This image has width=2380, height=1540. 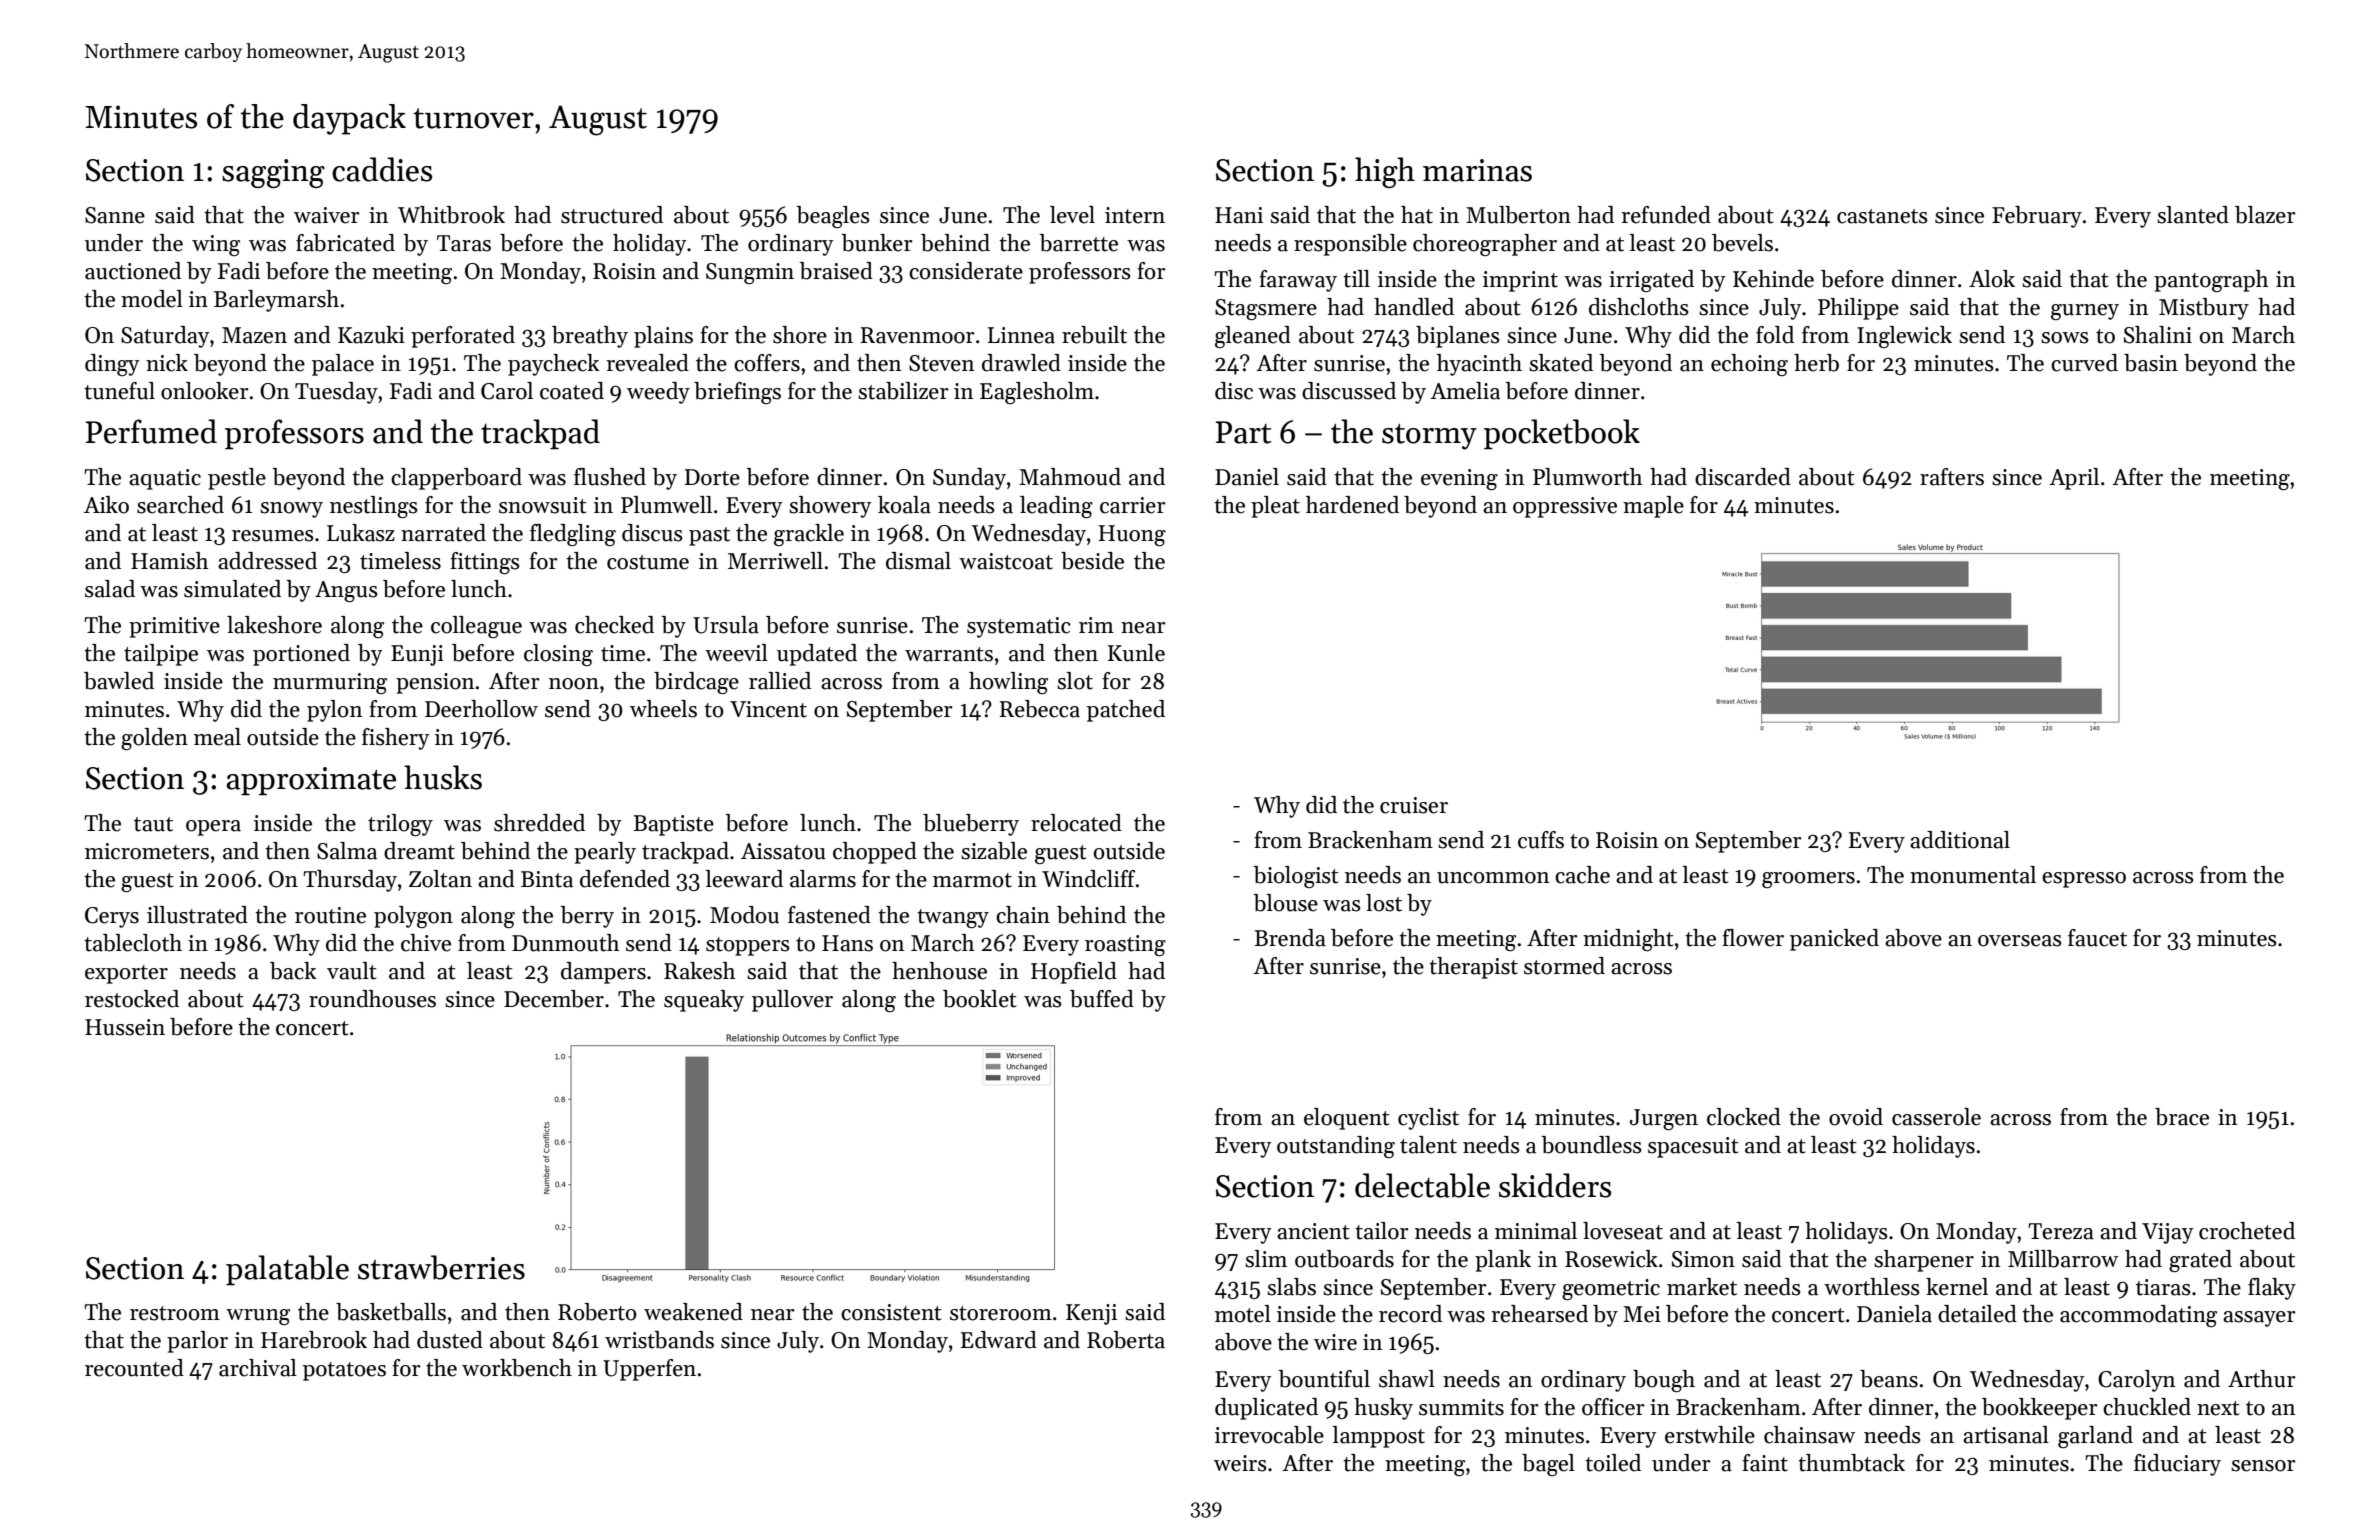 I want to click on duplicated, so click(x=1266, y=1409).
